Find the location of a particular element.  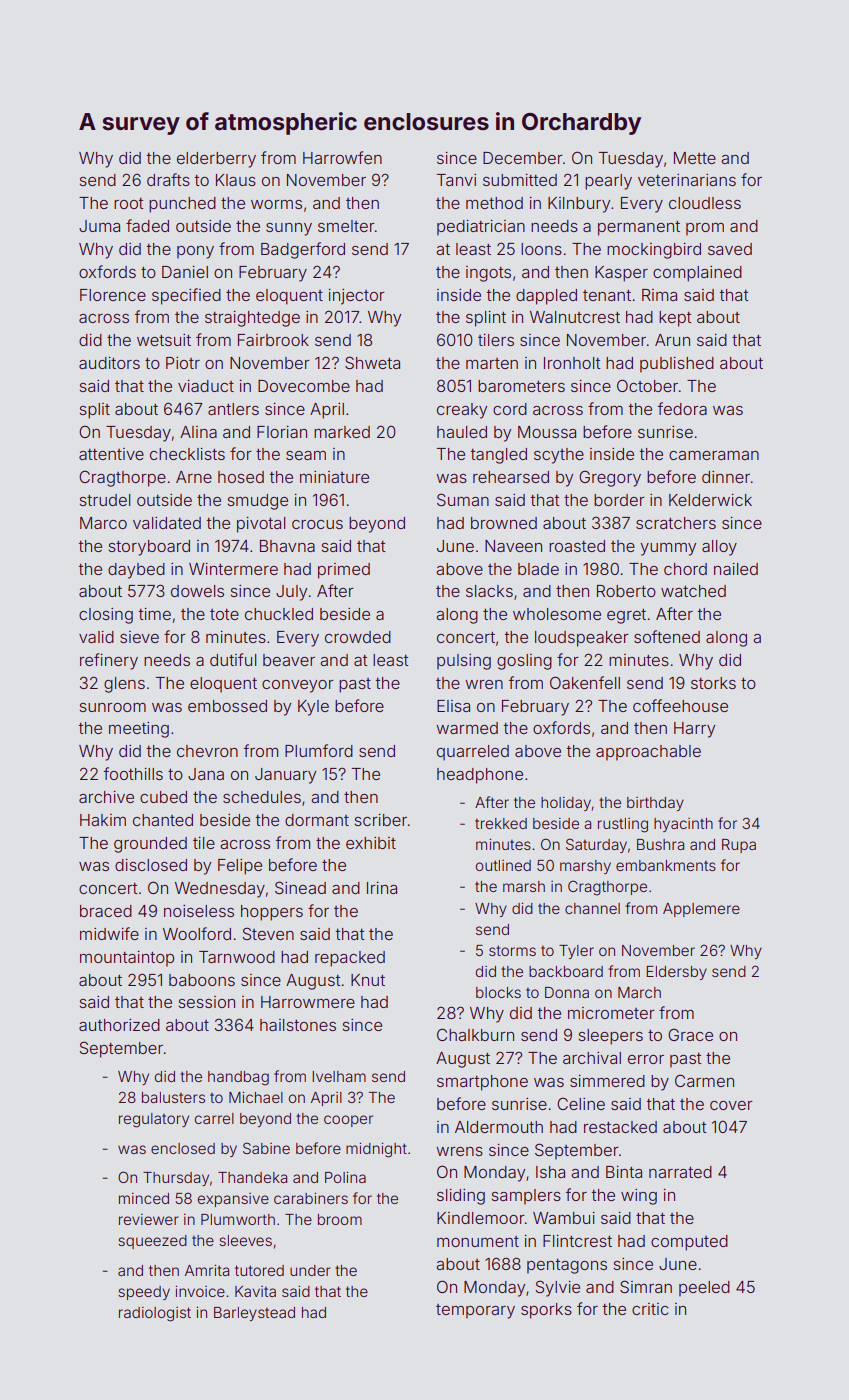

cooper is located at coordinates (348, 1121).
